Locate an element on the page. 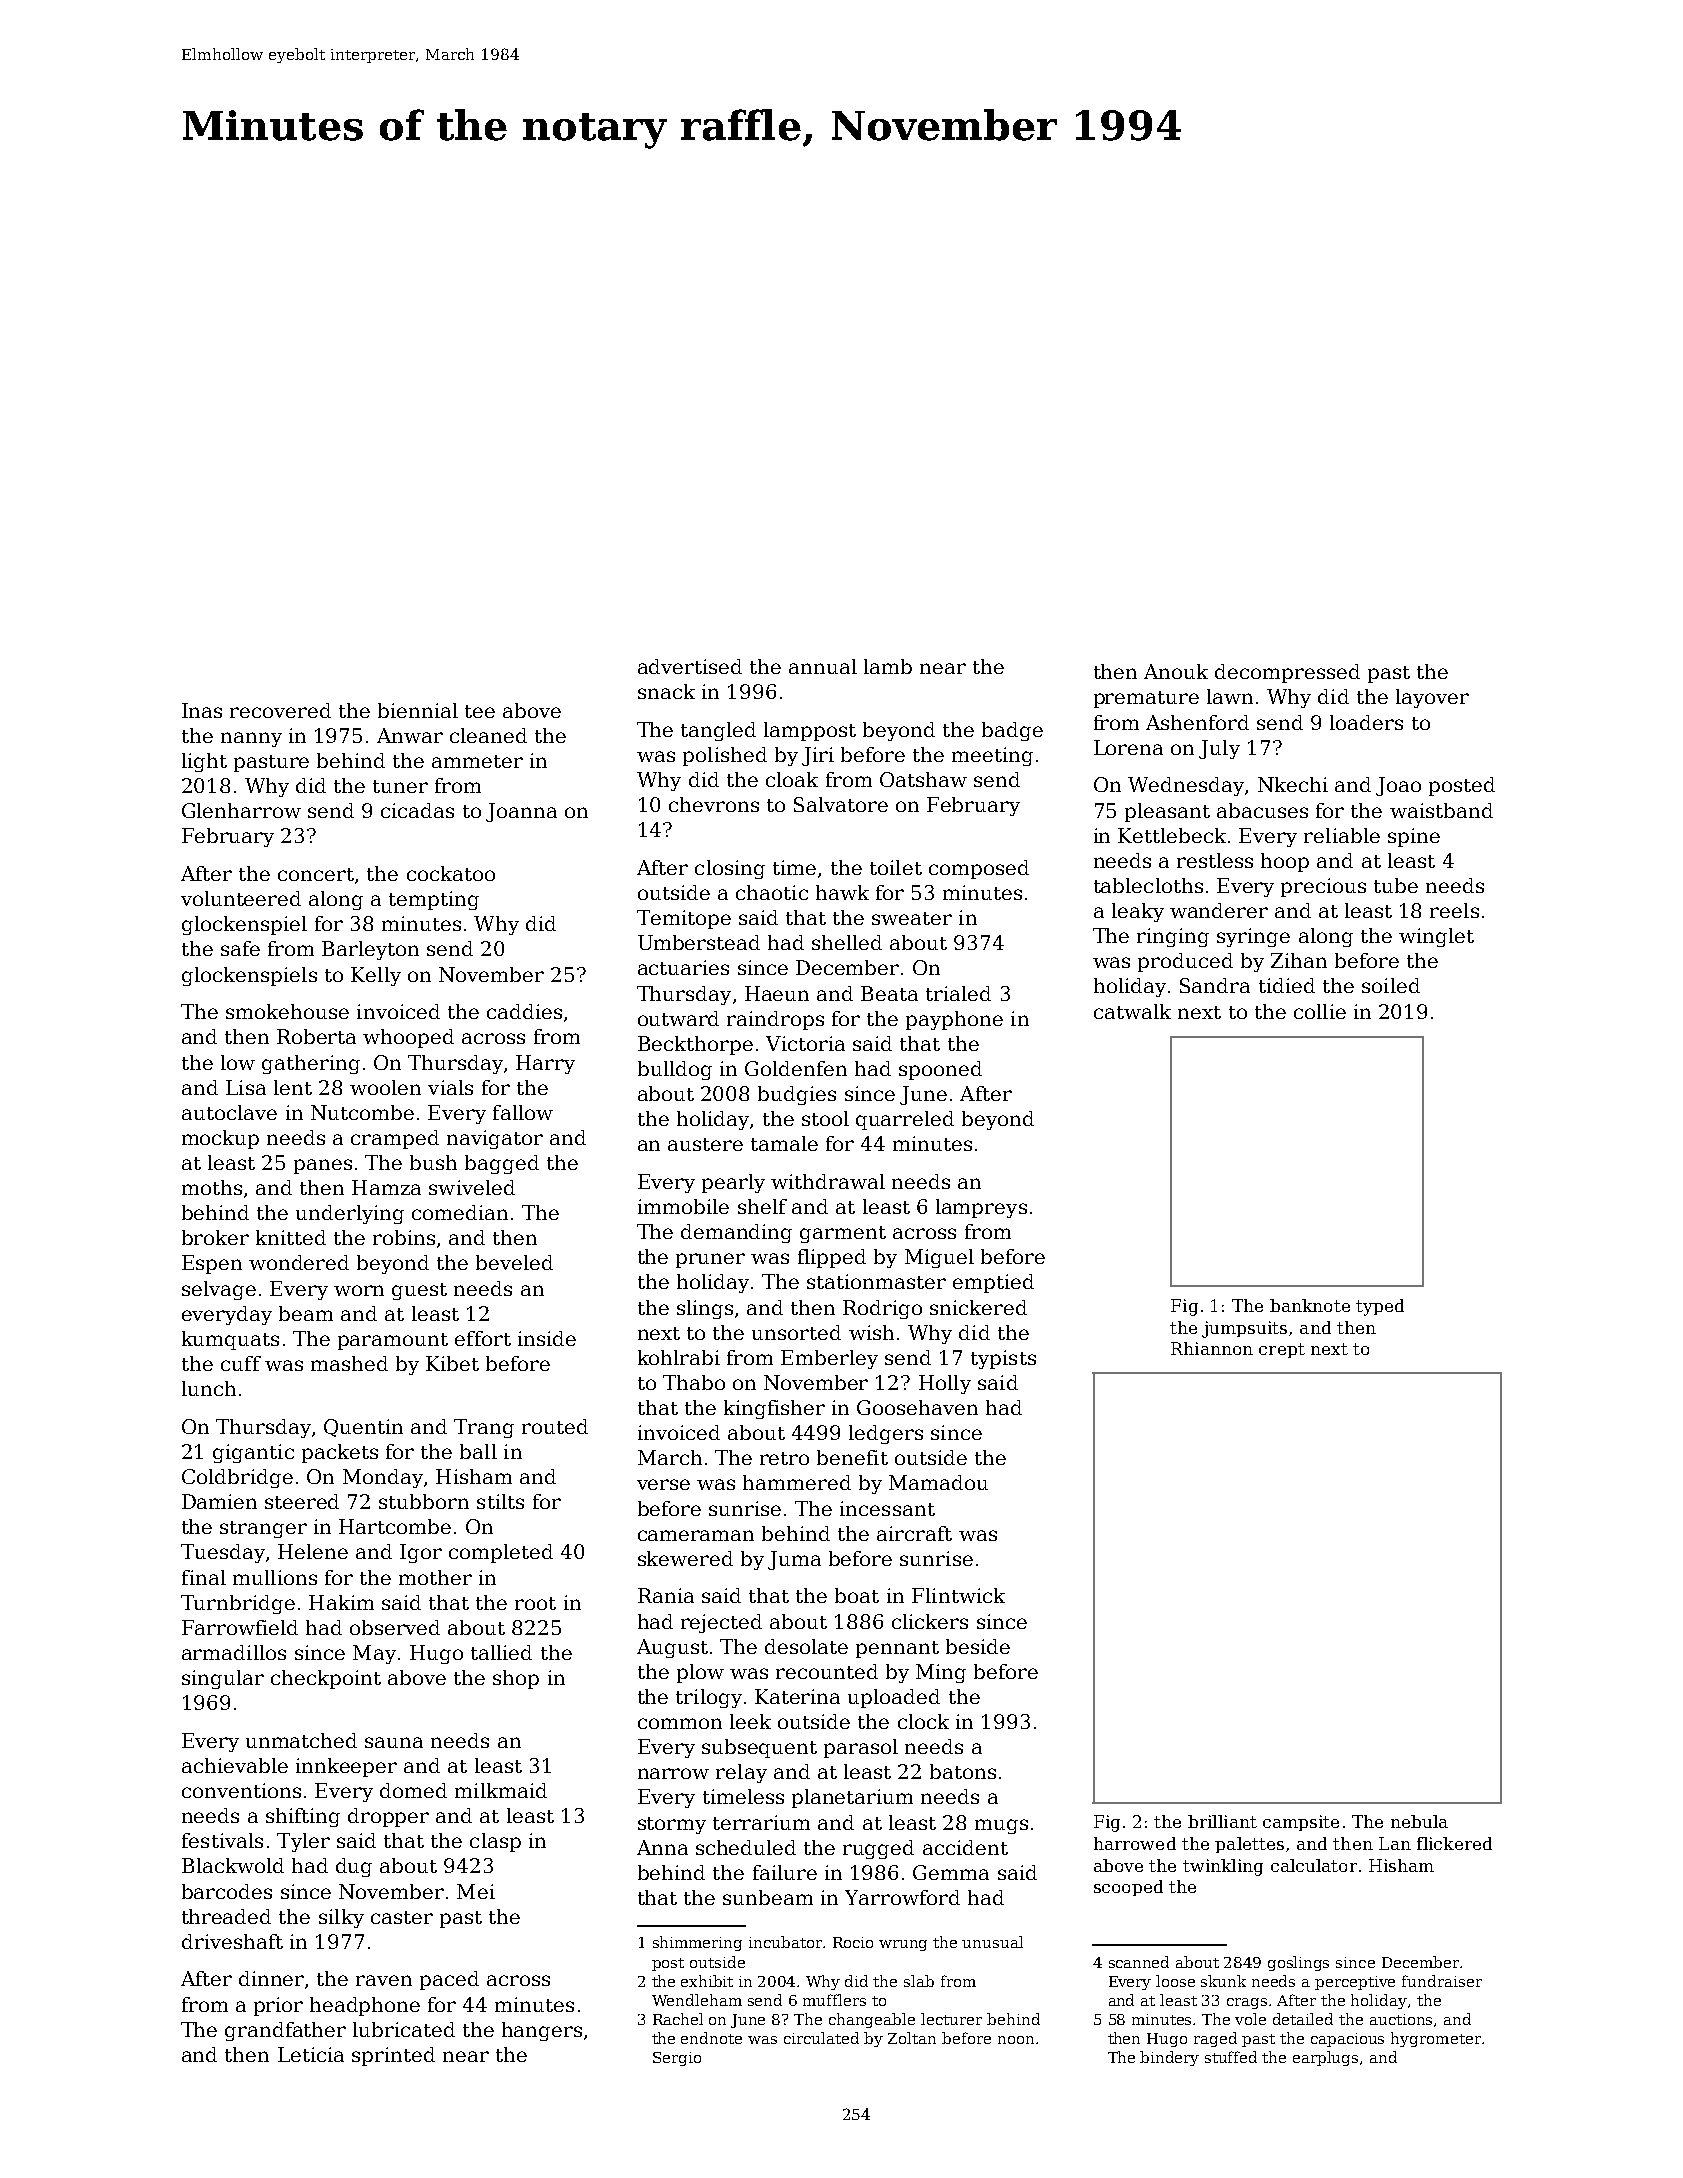  brilliant is located at coordinates (1222, 1821).
